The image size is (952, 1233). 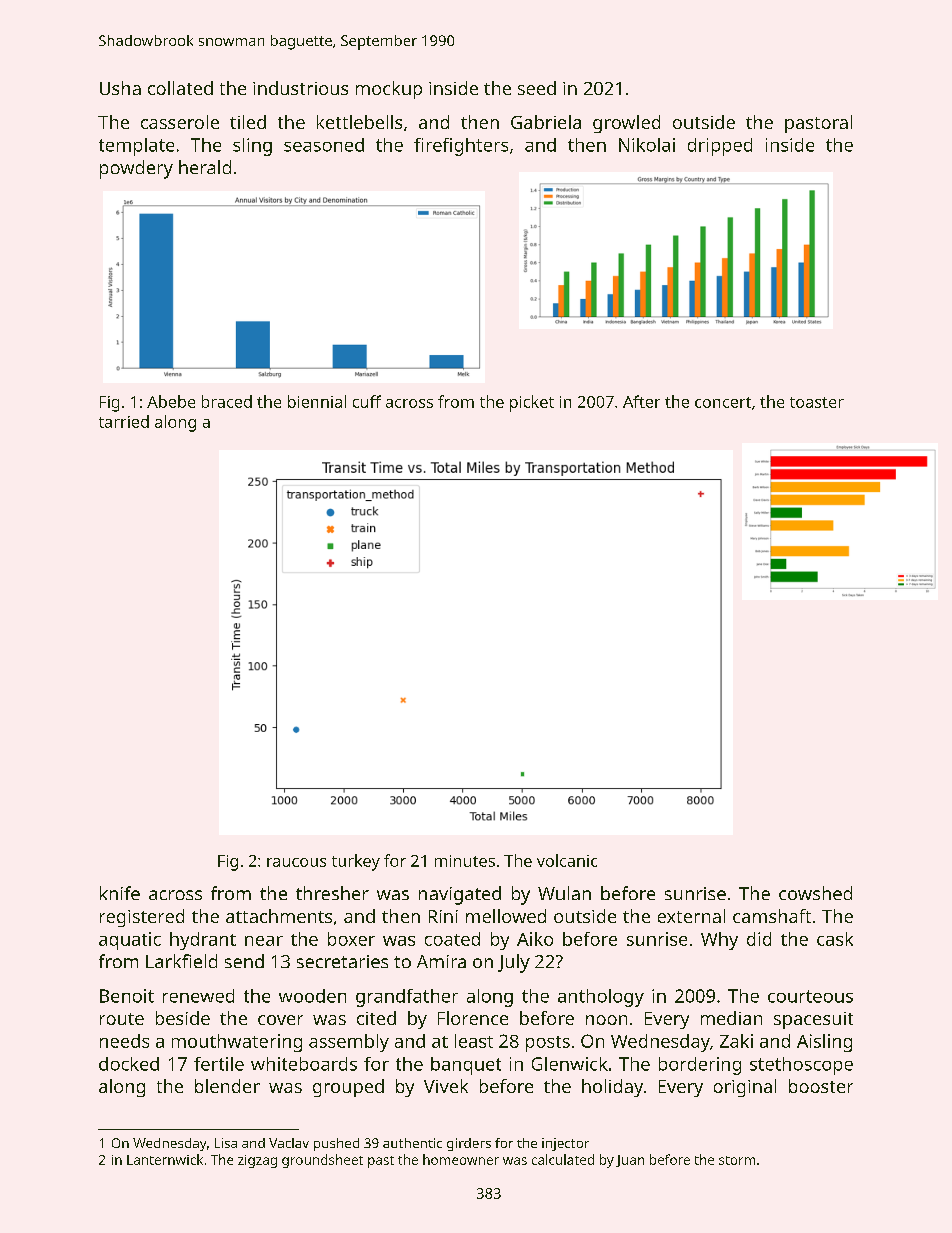 What do you see at coordinates (279, 916) in the screenshot?
I see `attachments` at bounding box center [279, 916].
